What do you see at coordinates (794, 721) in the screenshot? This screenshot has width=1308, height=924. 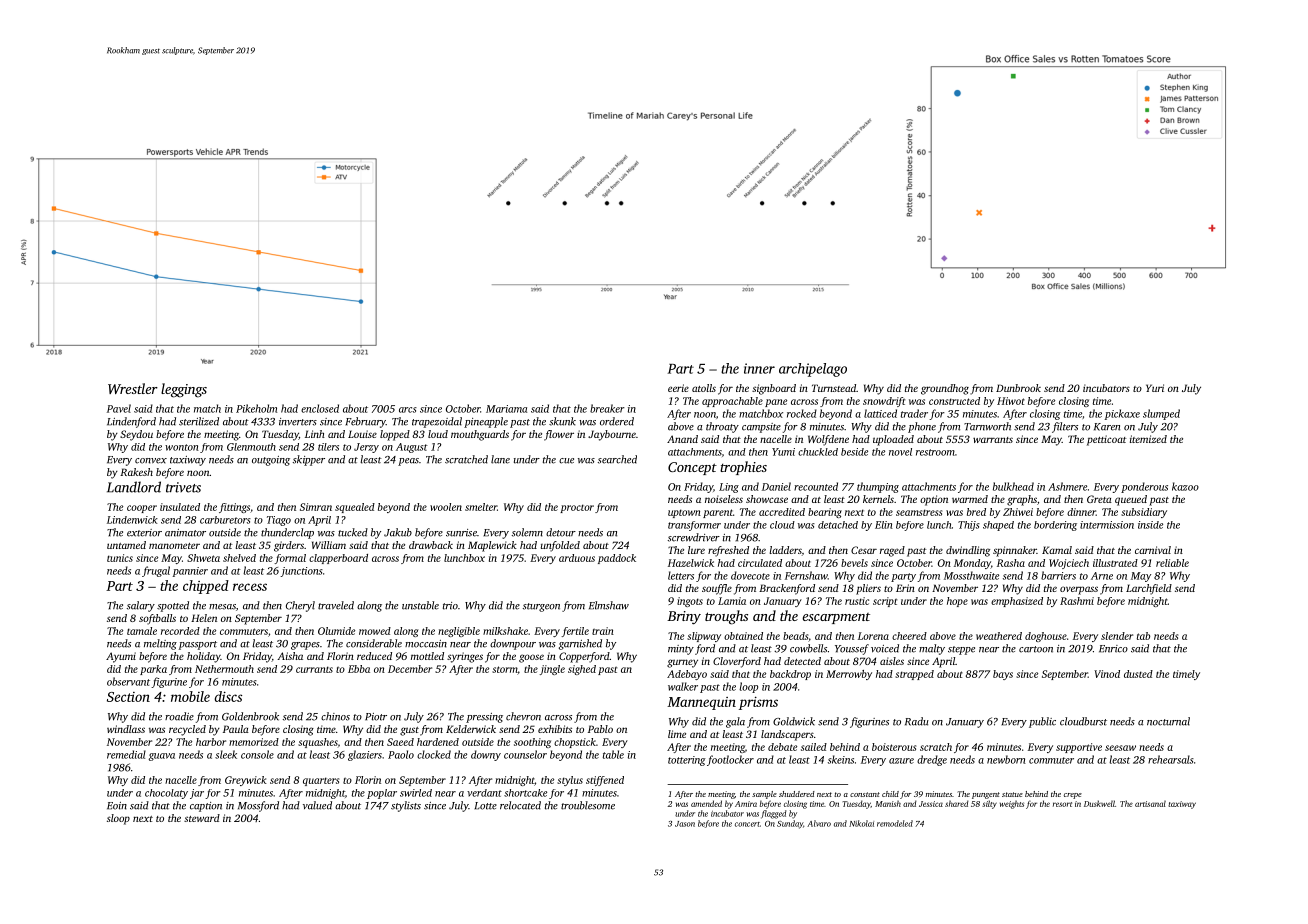 I see `Goldwick` at bounding box center [794, 721].
